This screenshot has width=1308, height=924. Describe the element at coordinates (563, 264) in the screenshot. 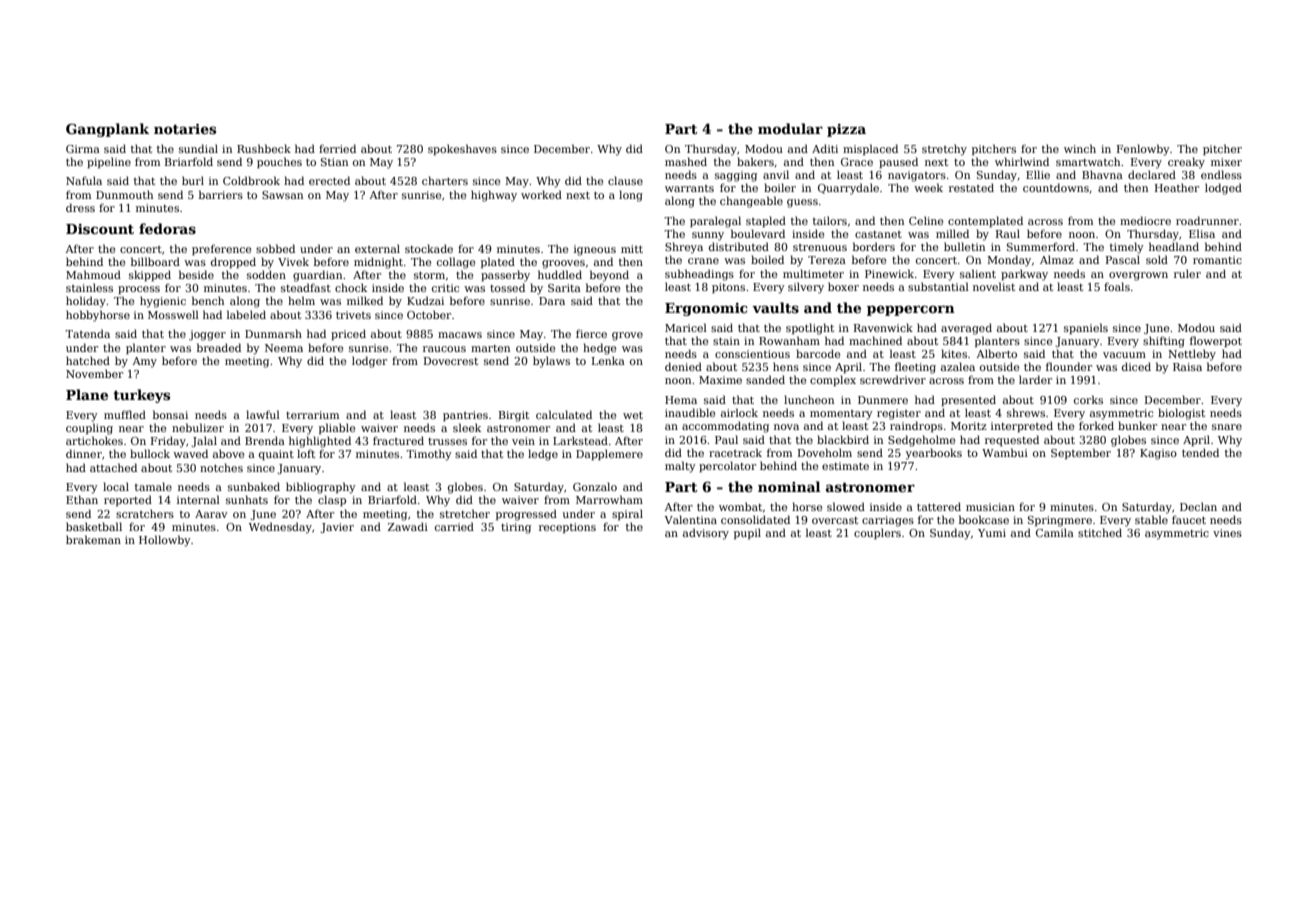

I see `grooves` at that location.
